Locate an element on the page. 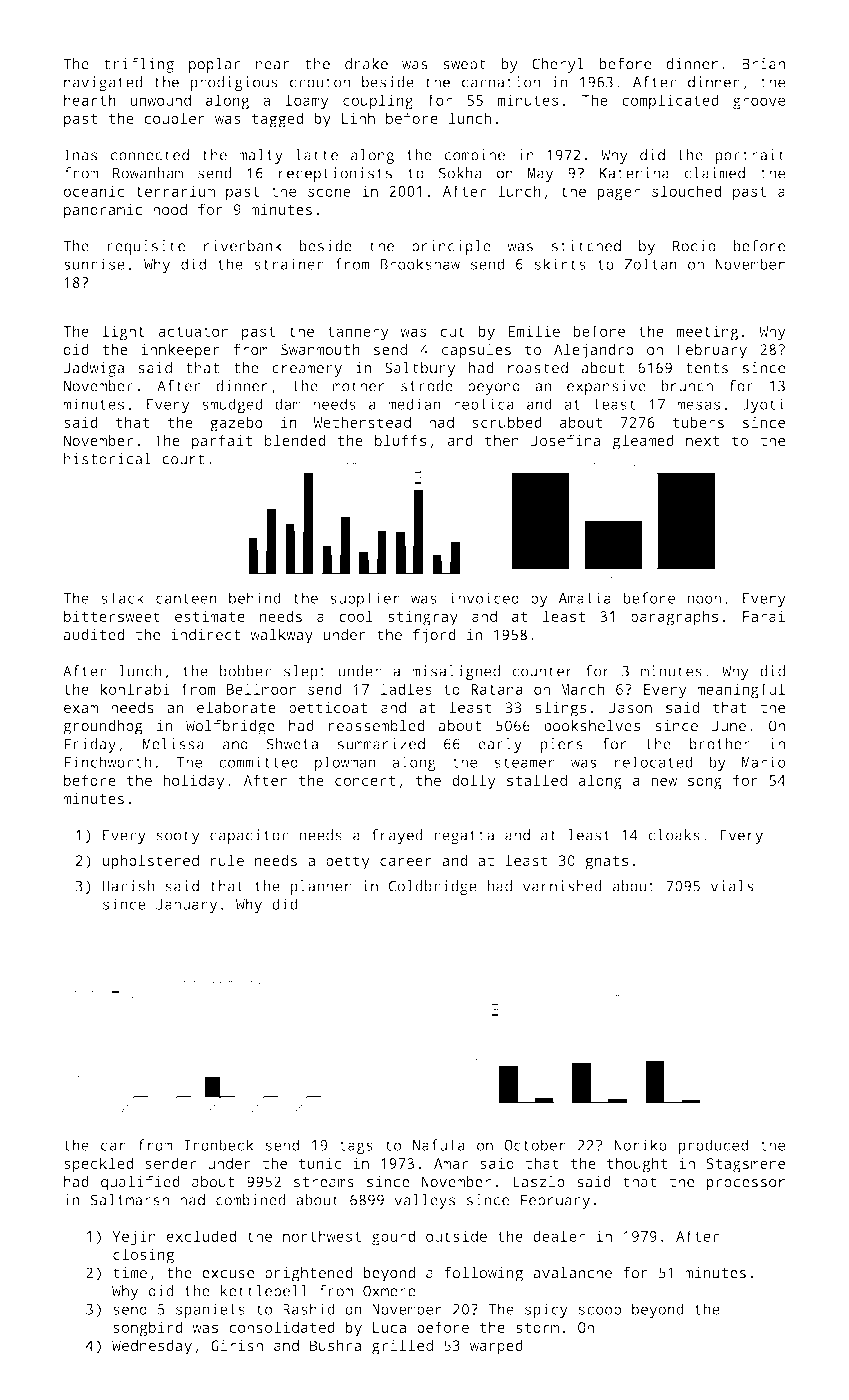 The image size is (849, 1400). court is located at coordinates (183, 459).
